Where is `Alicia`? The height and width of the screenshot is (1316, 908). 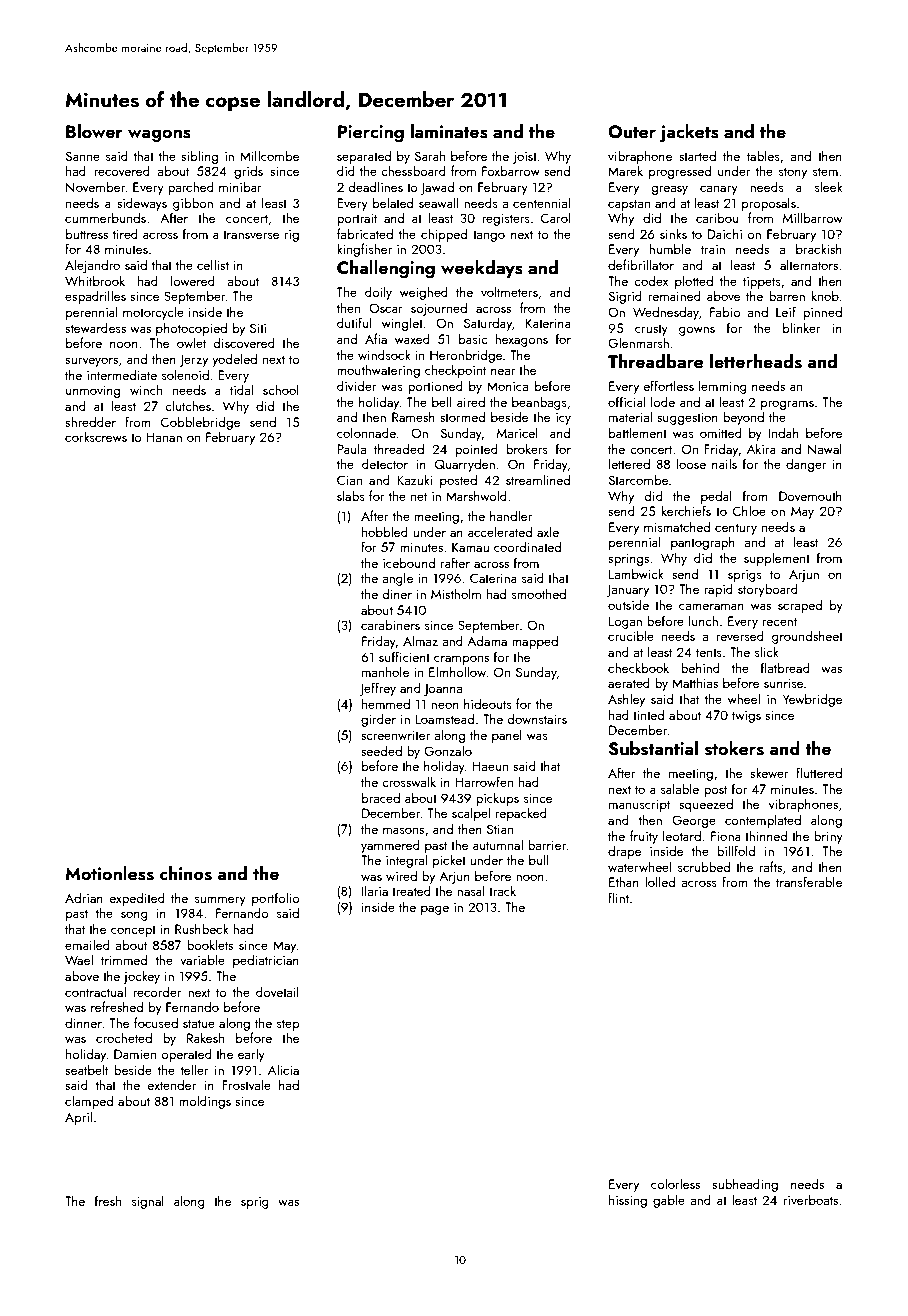 Alicia is located at coordinates (283, 1069).
